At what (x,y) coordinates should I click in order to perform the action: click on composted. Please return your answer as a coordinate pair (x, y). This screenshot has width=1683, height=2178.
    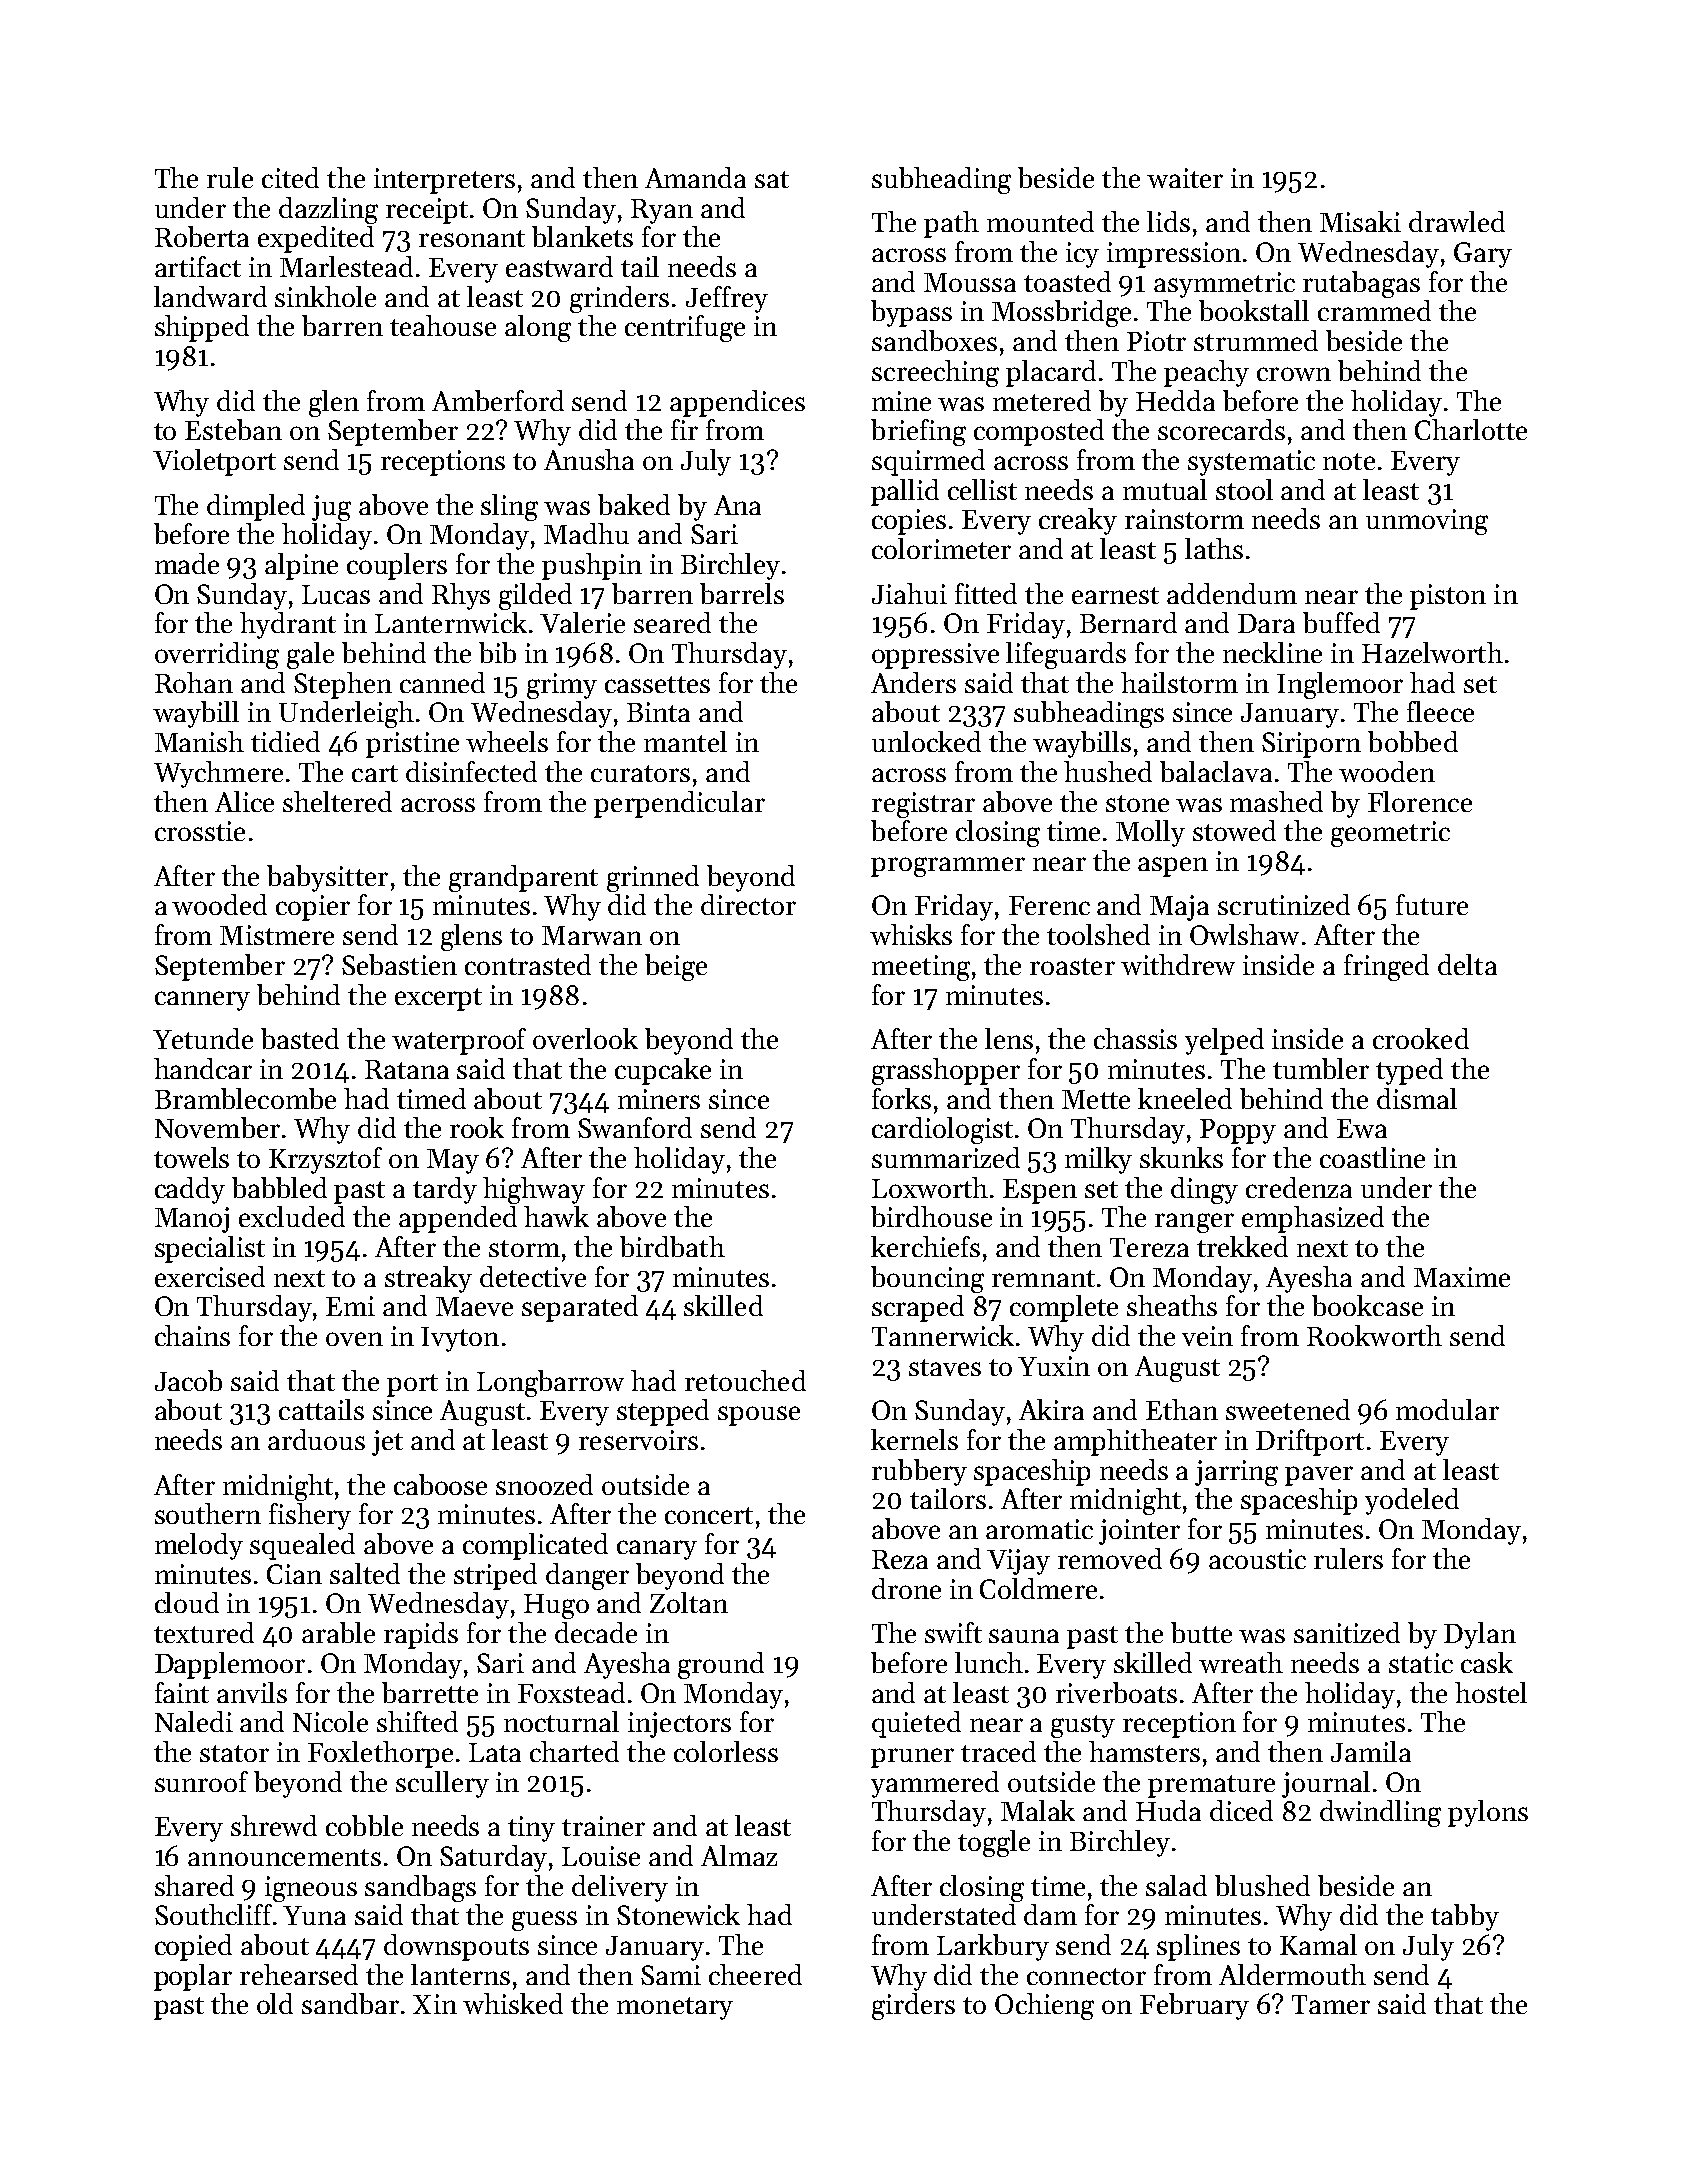
    Looking at the image, I should click on (1039, 432).
